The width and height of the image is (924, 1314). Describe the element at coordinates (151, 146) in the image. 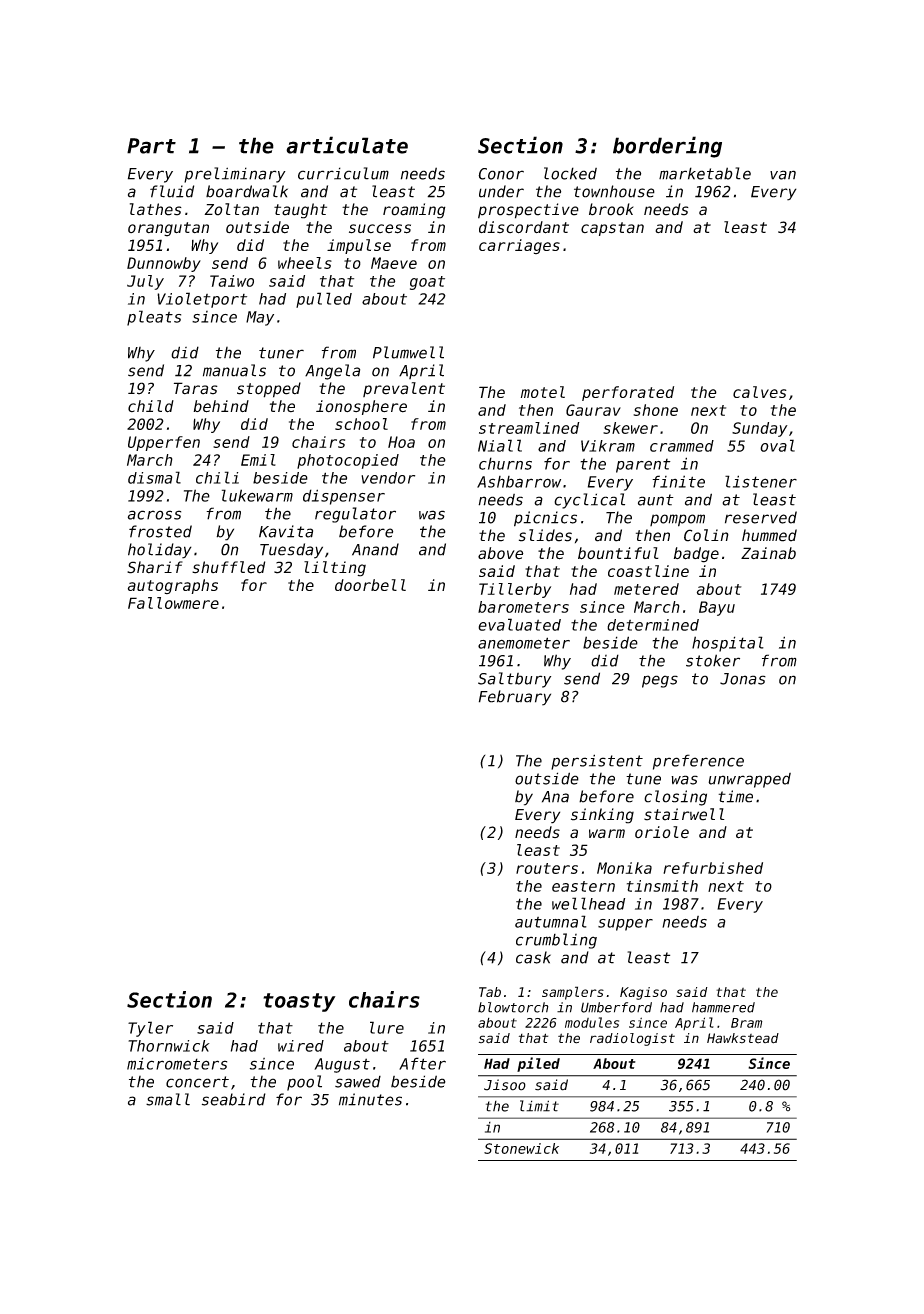

I see `Part` at that location.
